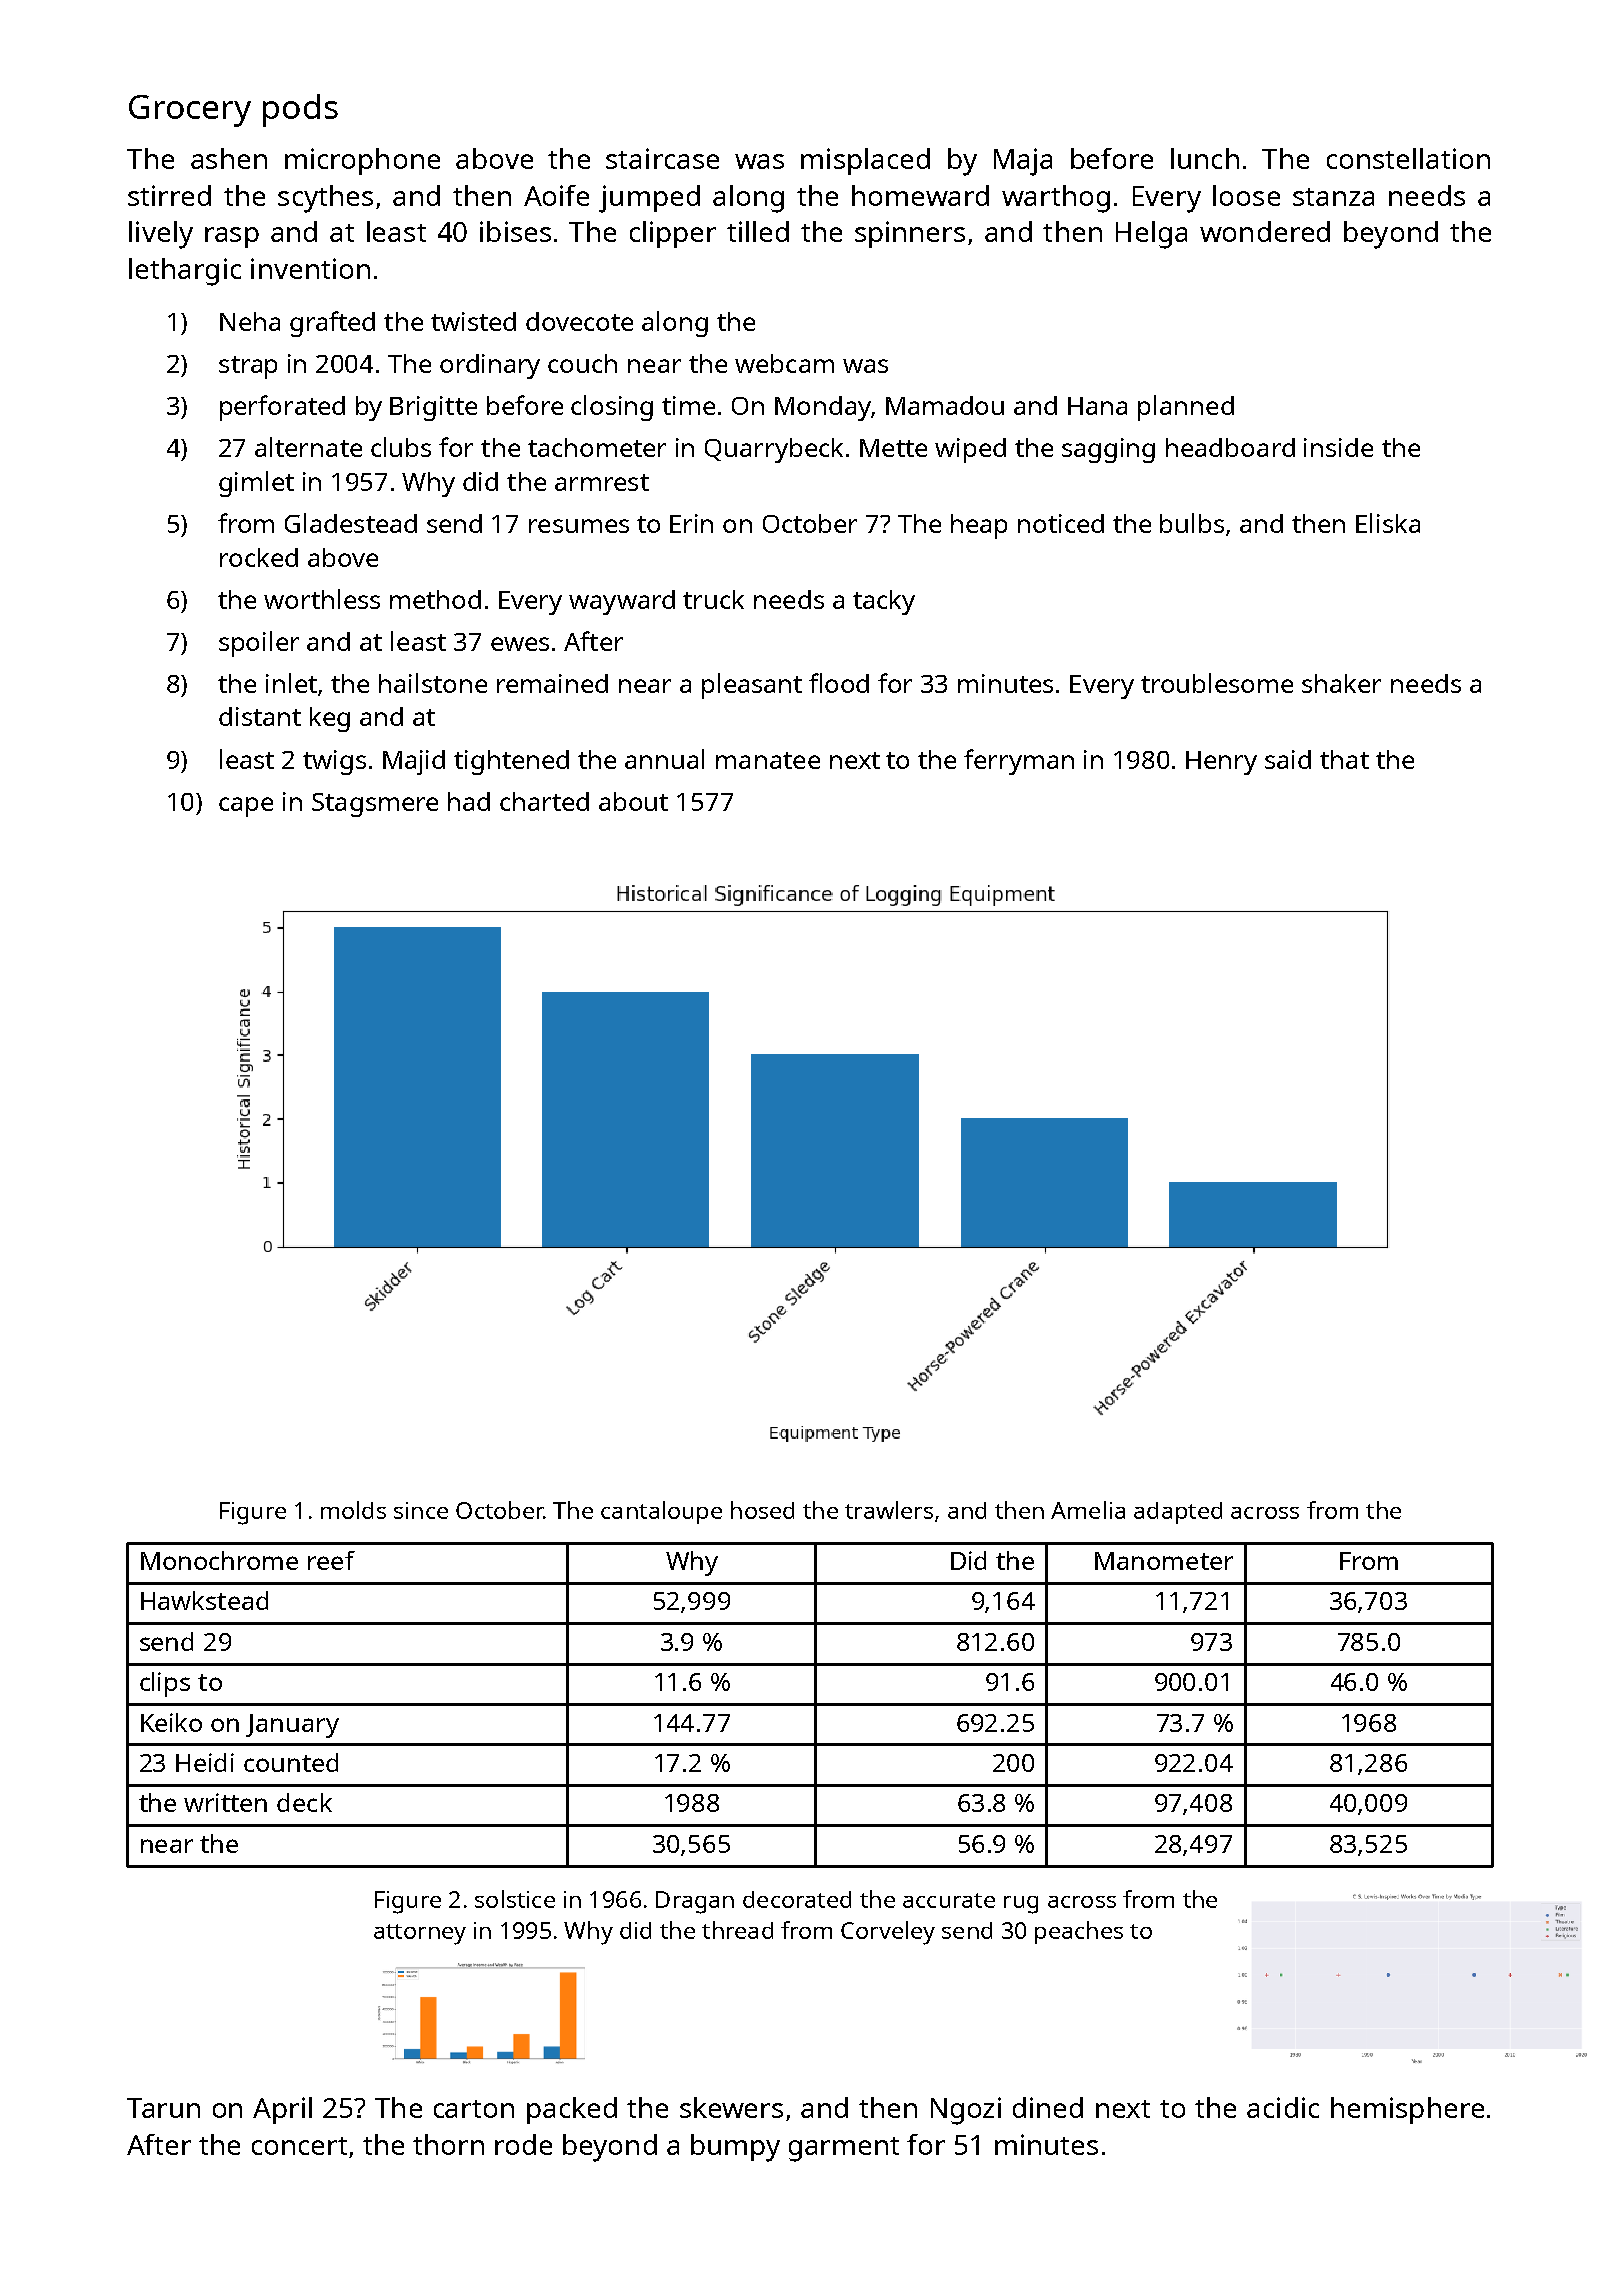 The height and width of the screenshot is (2292, 1620). What do you see at coordinates (662, 158) in the screenshot?
I see `staircase` at bounding box center [662, 158].
